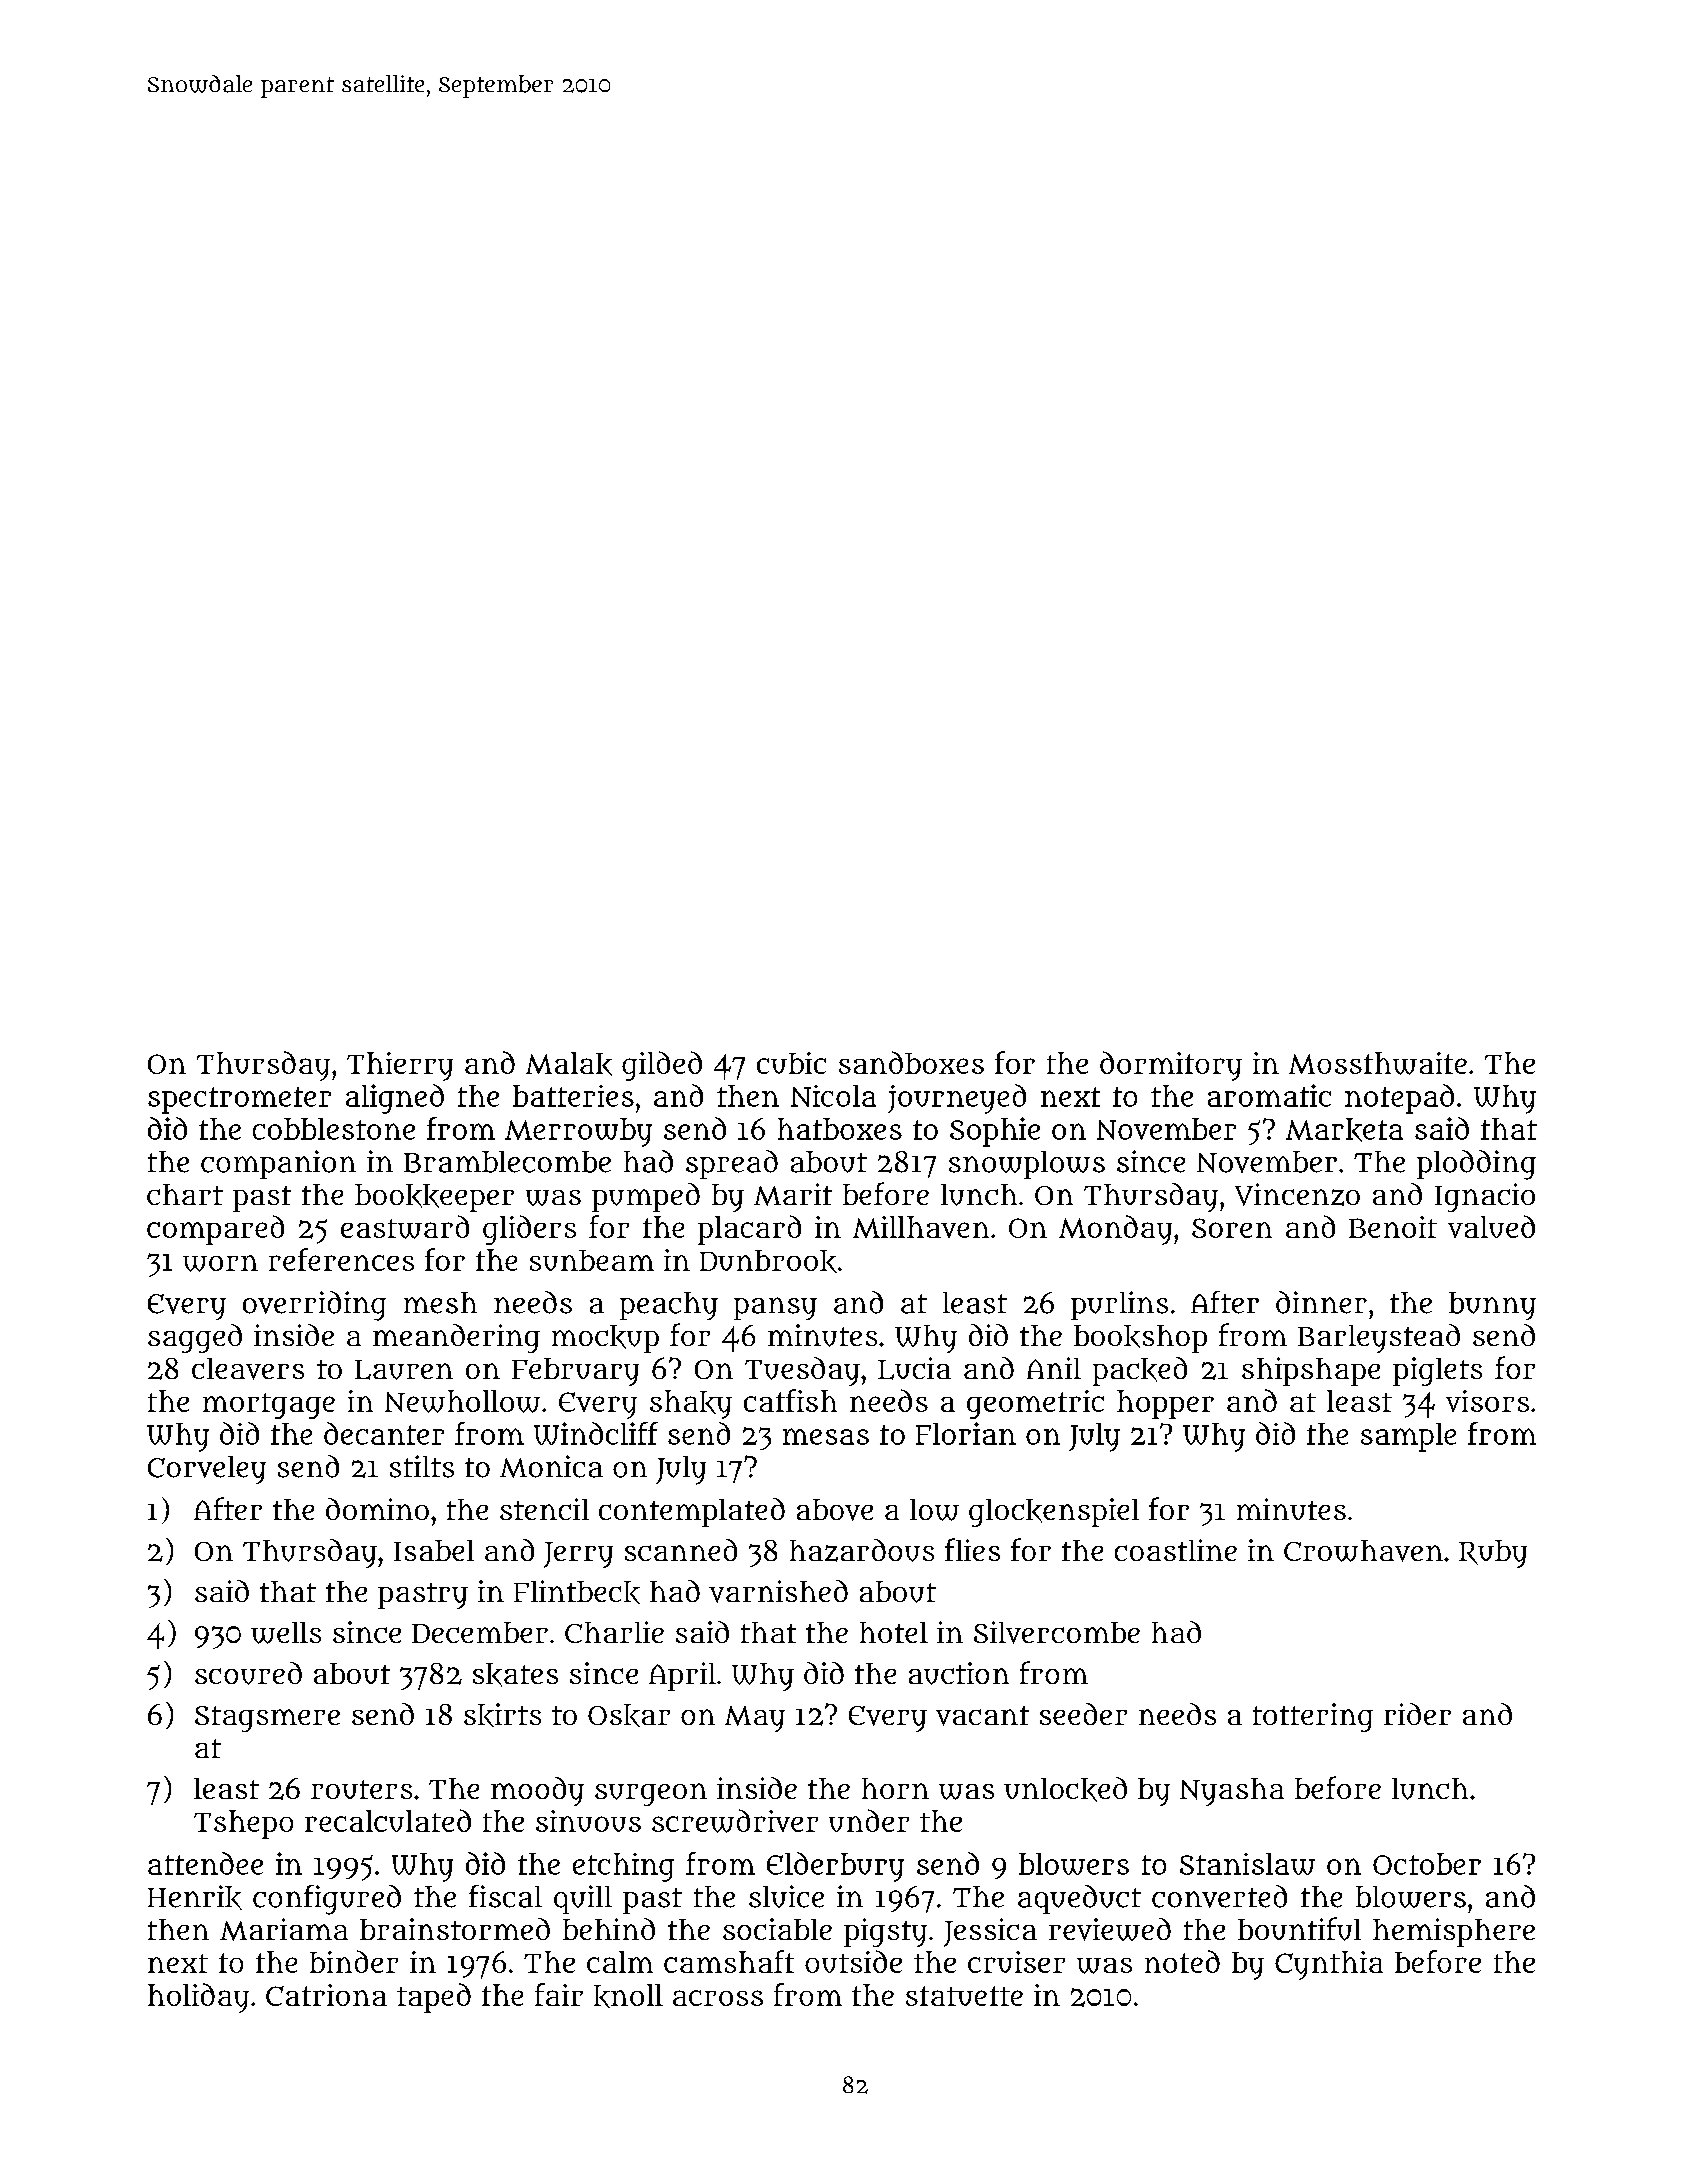  What do you see at coordinates (361, 1789) in the page?
I see `routers` at bounding box center [361, 1789].
